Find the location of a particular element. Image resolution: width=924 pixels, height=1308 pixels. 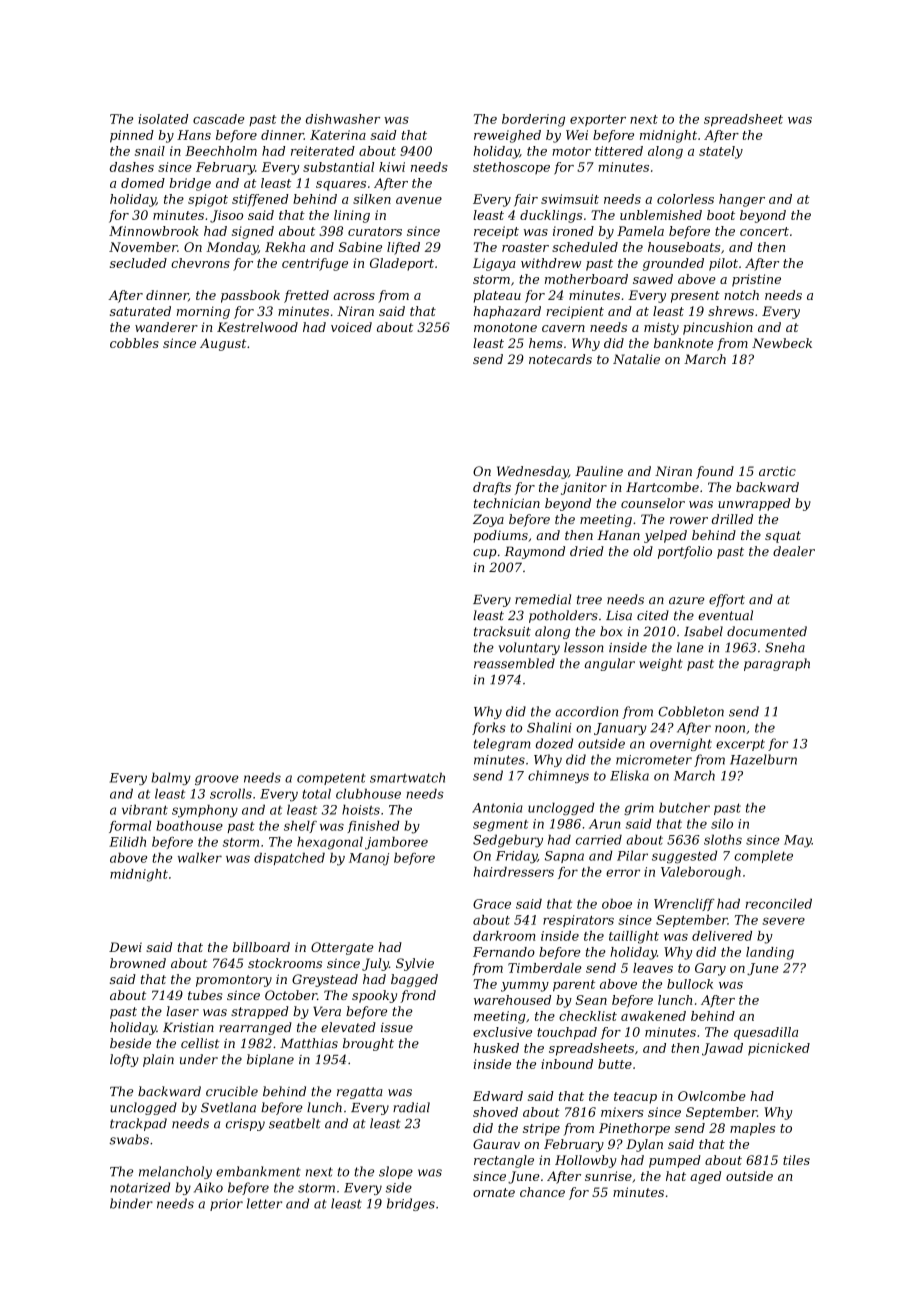

exporter is located at coordinates (598, 120).
